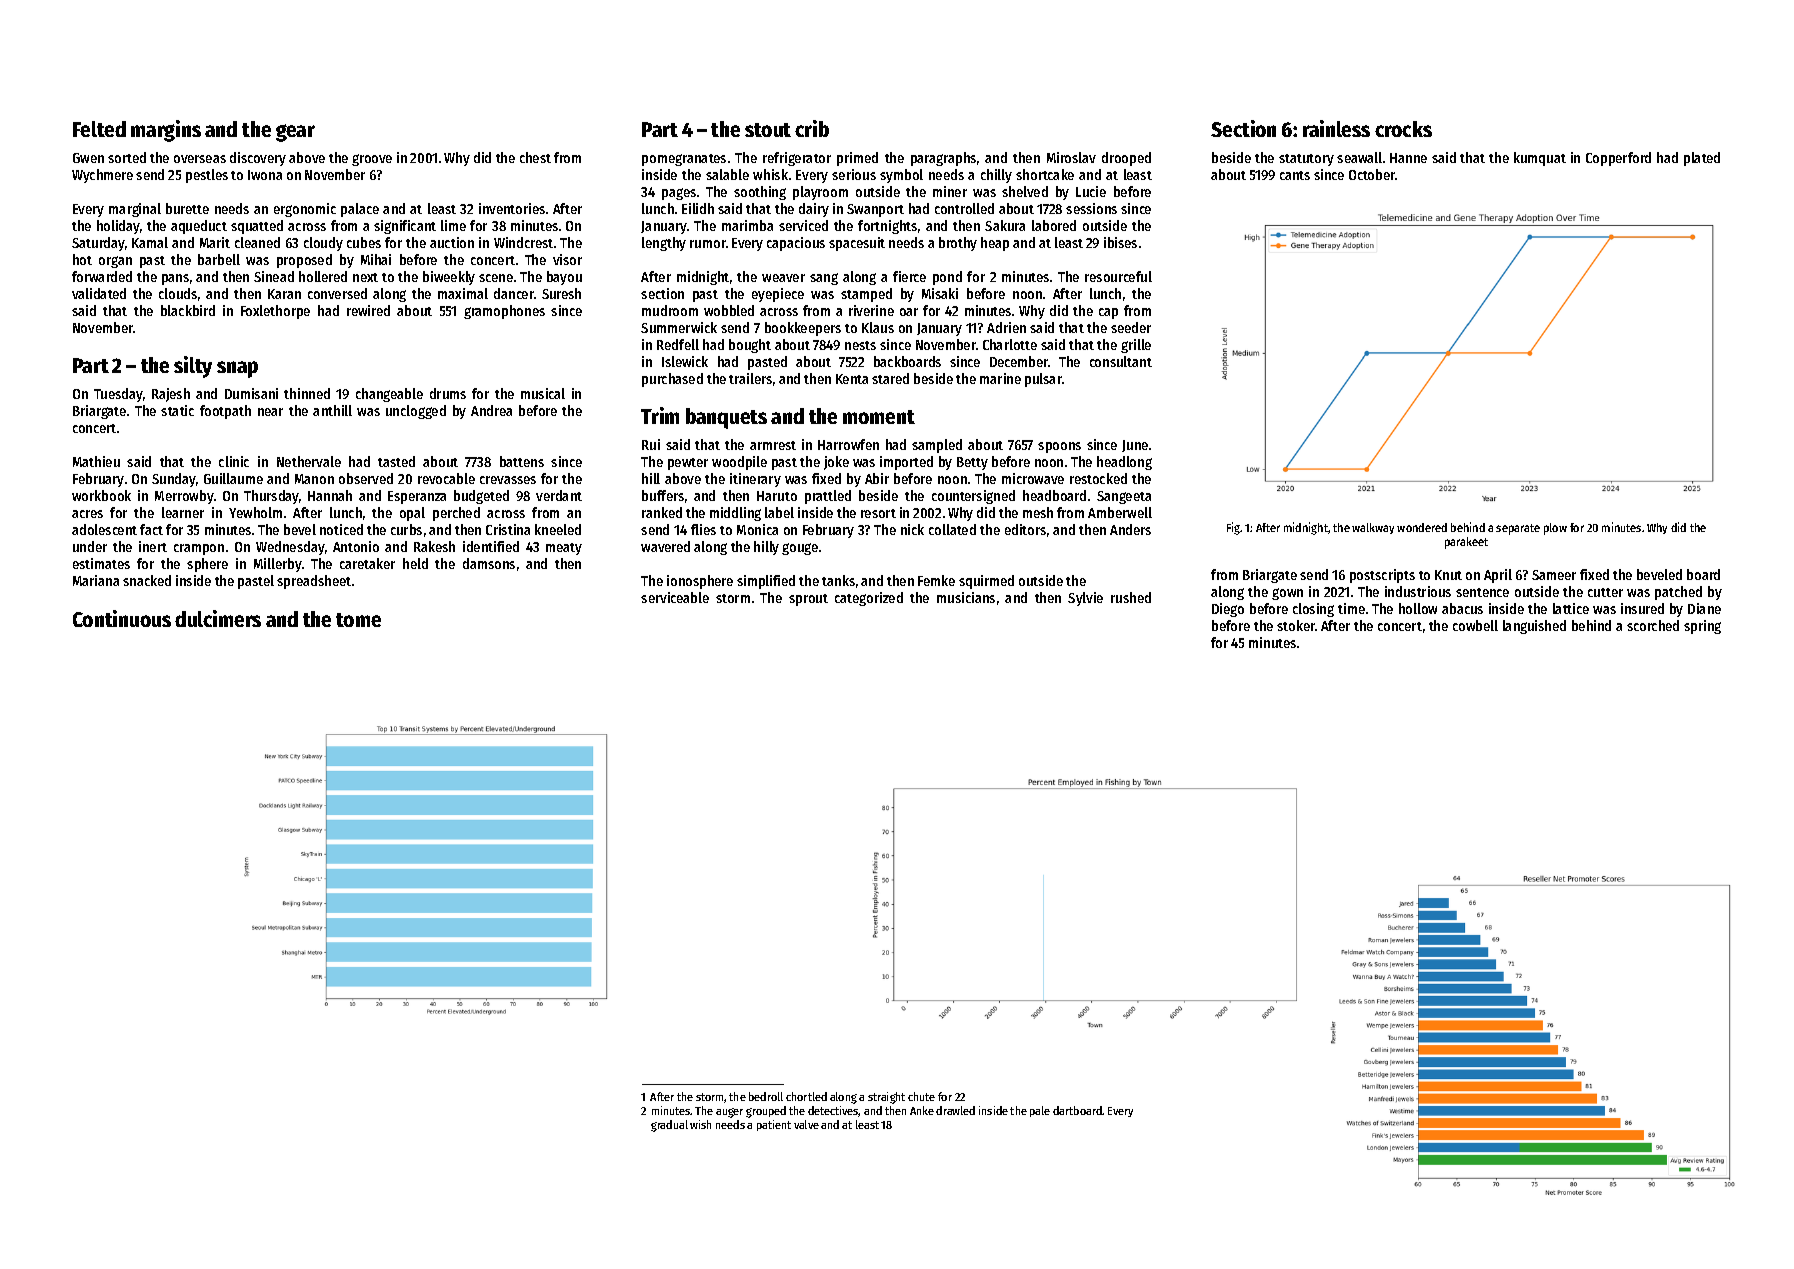 The image size is (1794, 1269). I want to click on spring, so click(1702, 627).
